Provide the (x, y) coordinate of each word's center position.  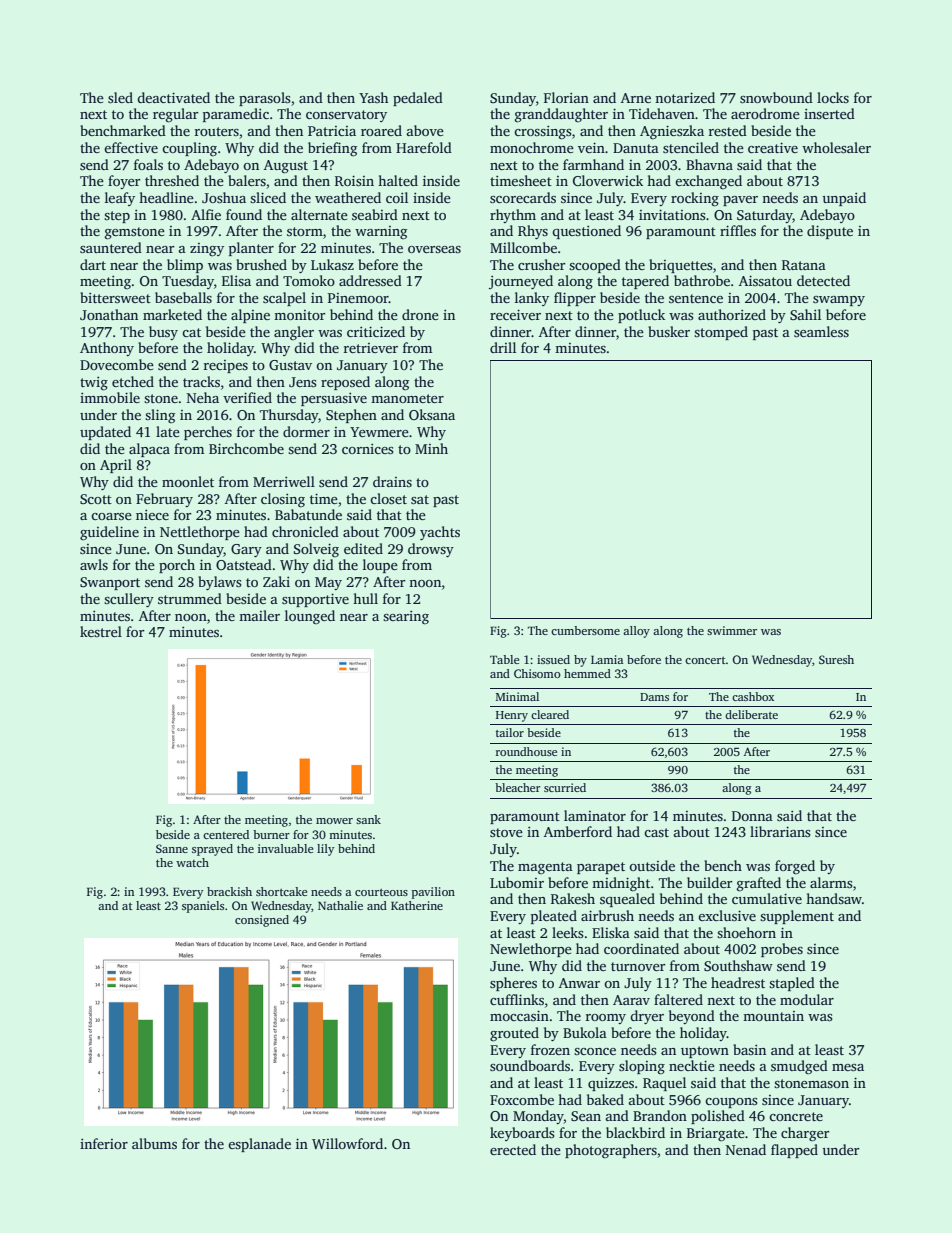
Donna (752, 816)
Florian (566, 97)
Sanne (172, 848)
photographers (611, 1151)
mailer (259, 615)
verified (247, 397)
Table (504, 659)
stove (506, 832)
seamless (821, 331)
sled (120, 97)
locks (833, 97)
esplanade (259, 1145)
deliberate (751, 714)
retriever (371, 348)
